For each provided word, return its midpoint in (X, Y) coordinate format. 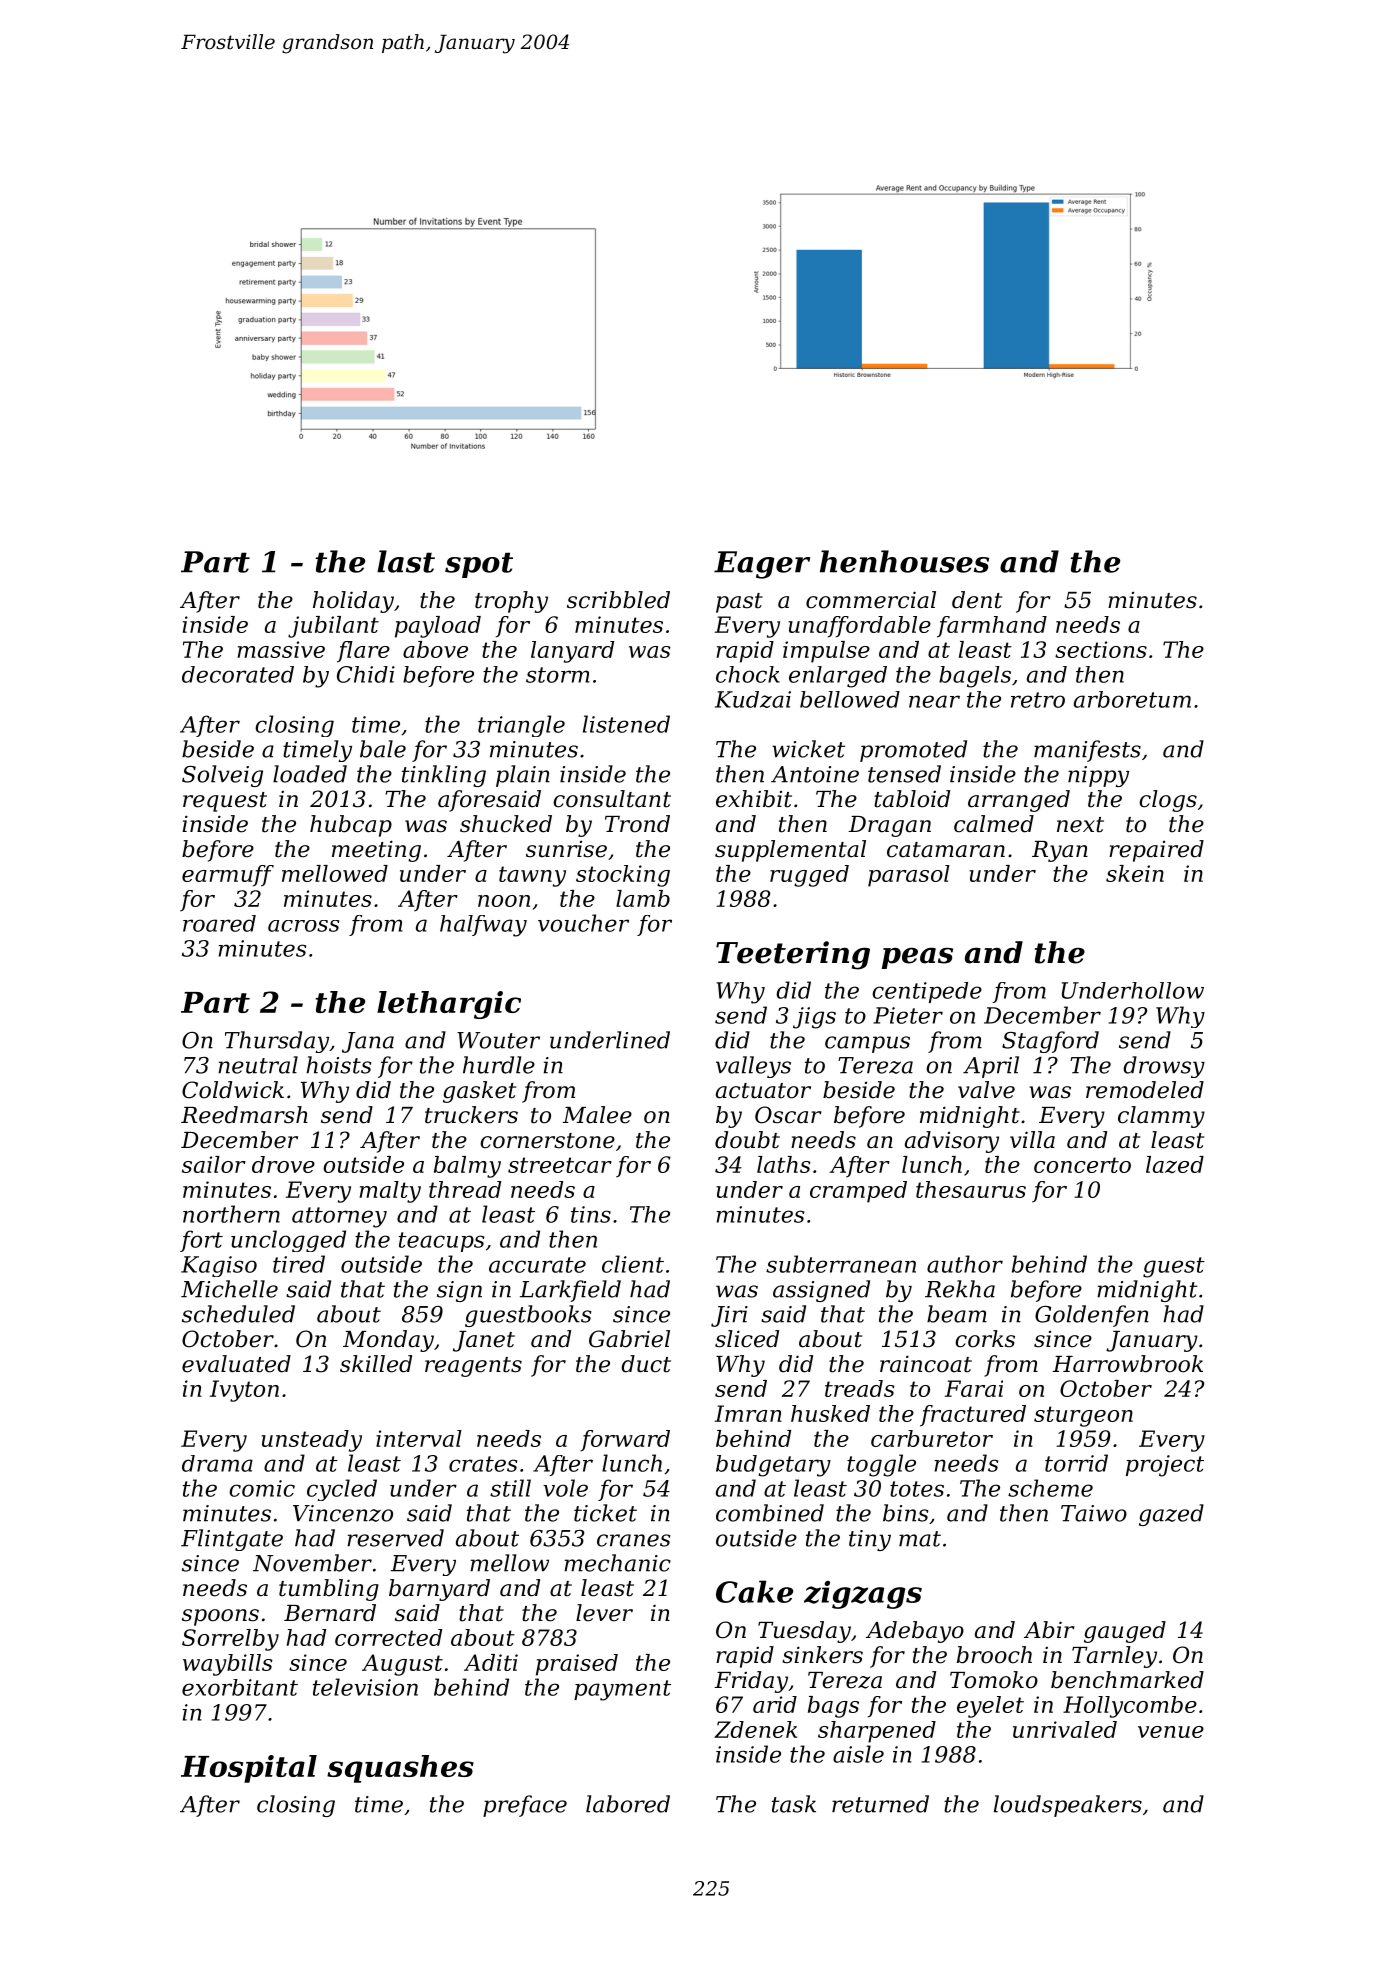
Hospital (249, 1769)
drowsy (1164, 1067)
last (406, 561)
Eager (762, 565)
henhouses (904, 561)
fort (201, 1241)
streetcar (560, 1165)
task (794, 1804)
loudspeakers (1068, 1806)
